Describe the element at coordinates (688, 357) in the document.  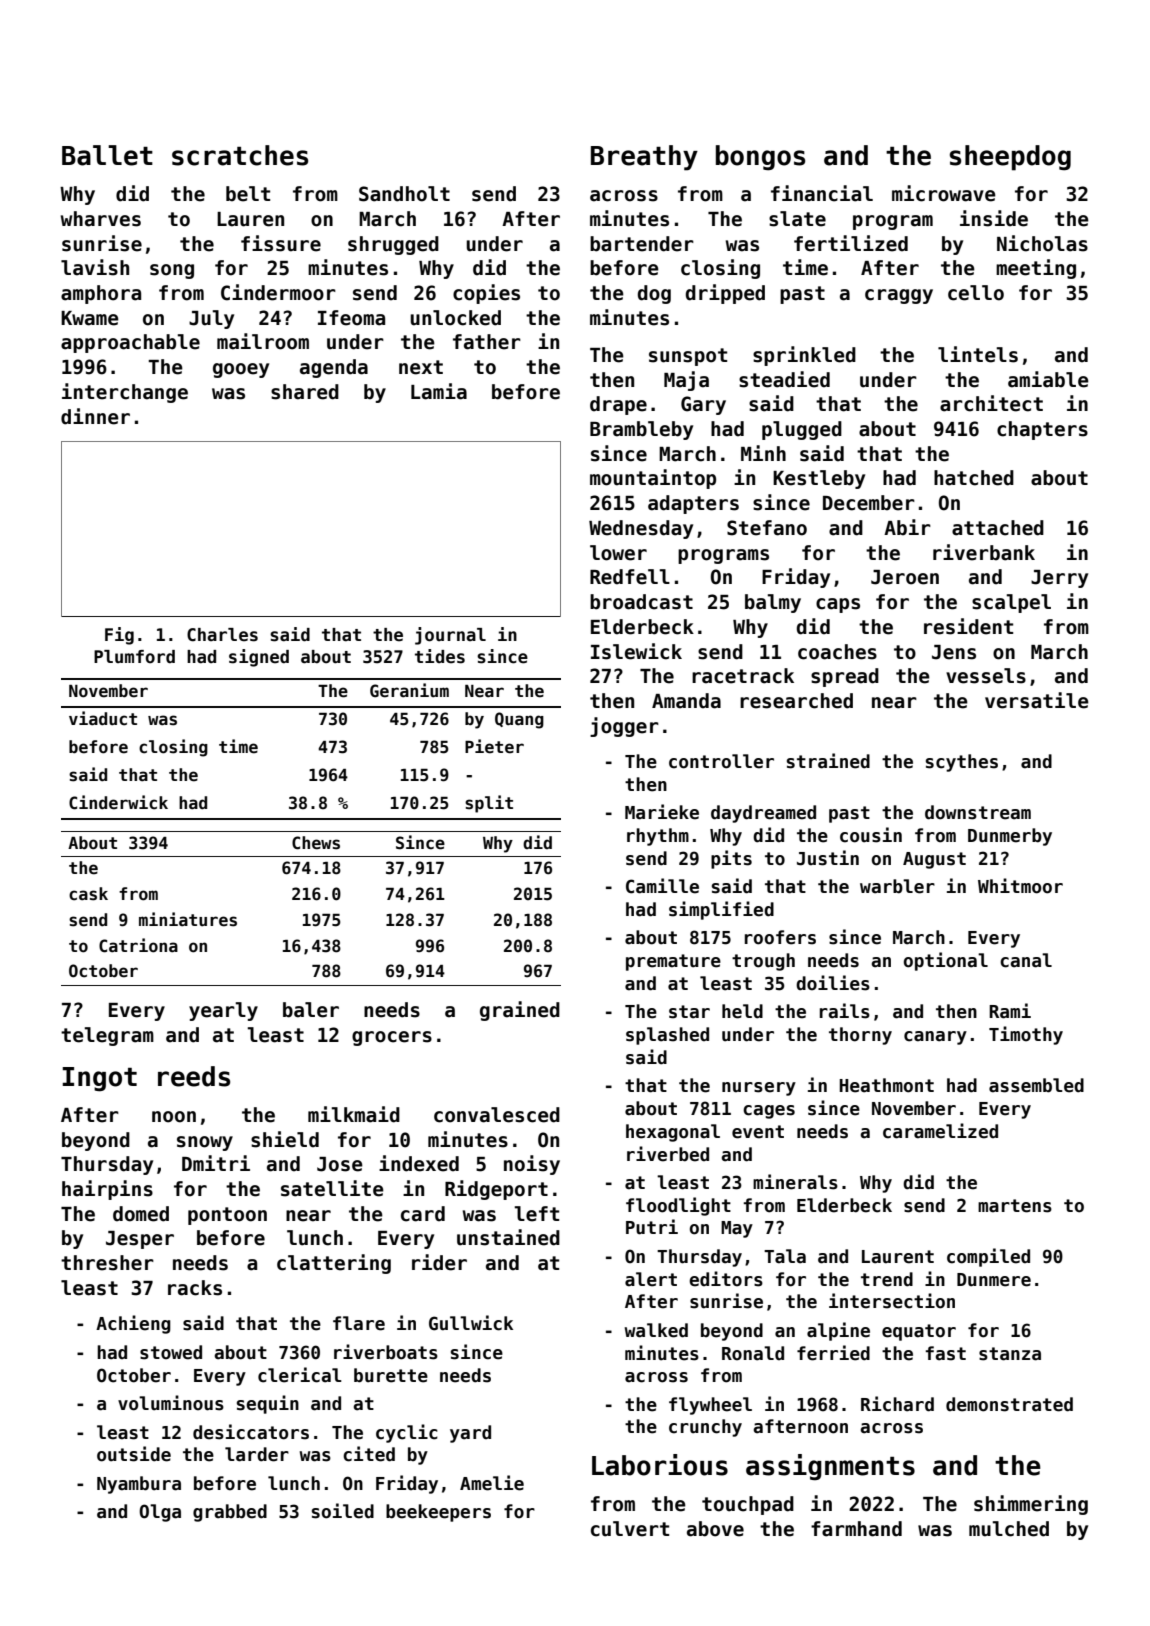
I see `sunspot` at that location.
